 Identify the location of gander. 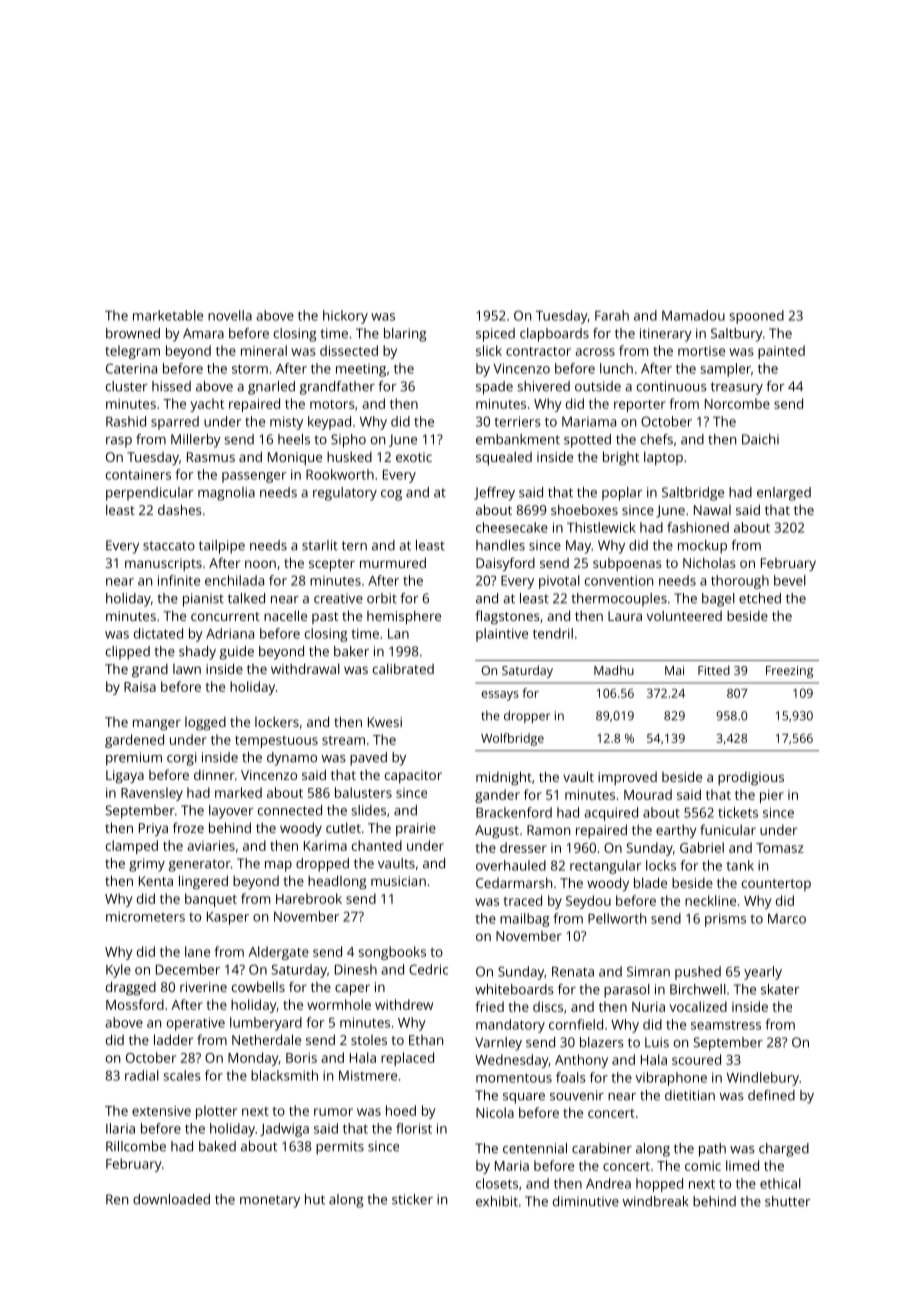
(497, 796).
